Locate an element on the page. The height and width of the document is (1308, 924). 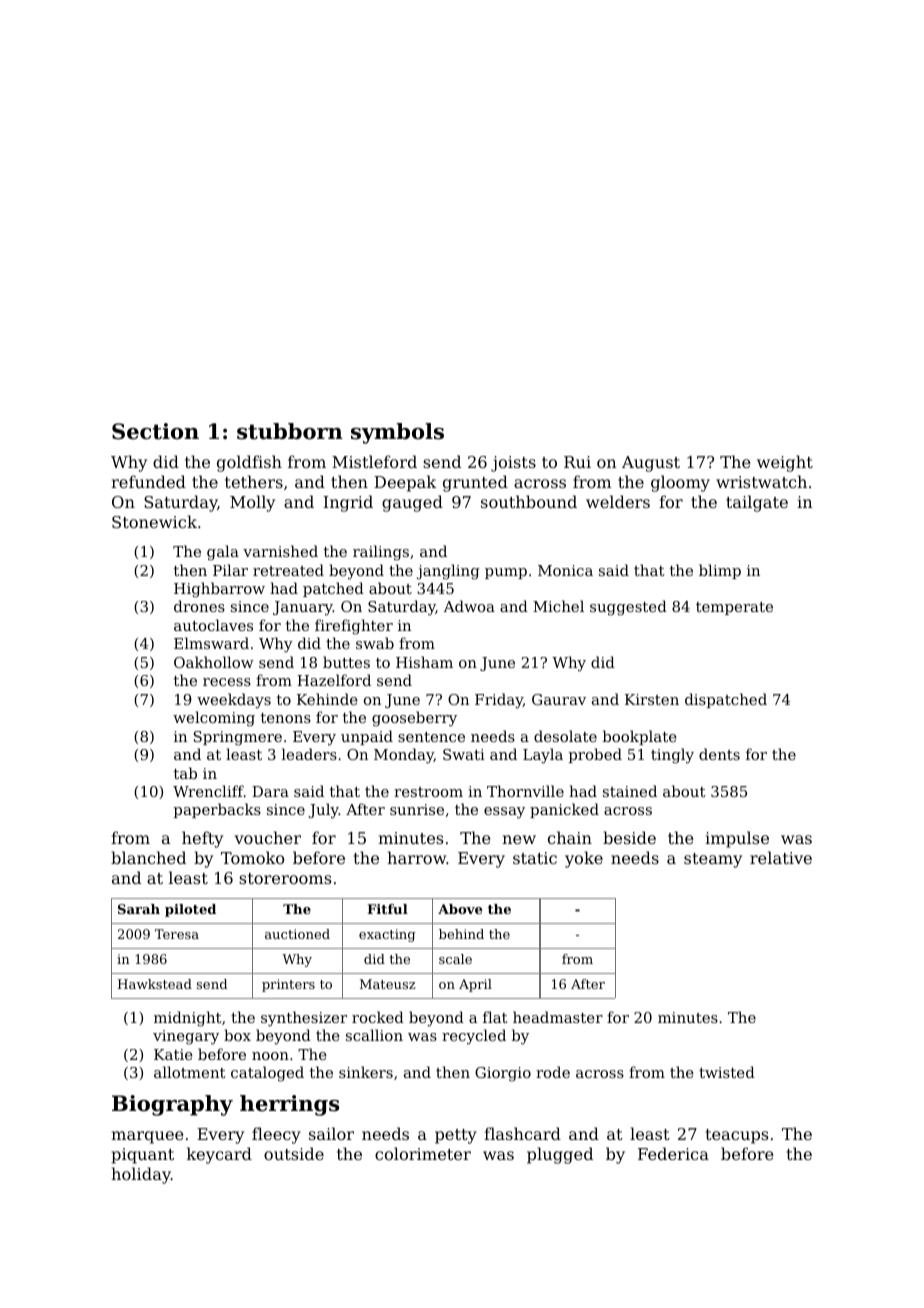
keycard is located at coordinates (219, 1155).
